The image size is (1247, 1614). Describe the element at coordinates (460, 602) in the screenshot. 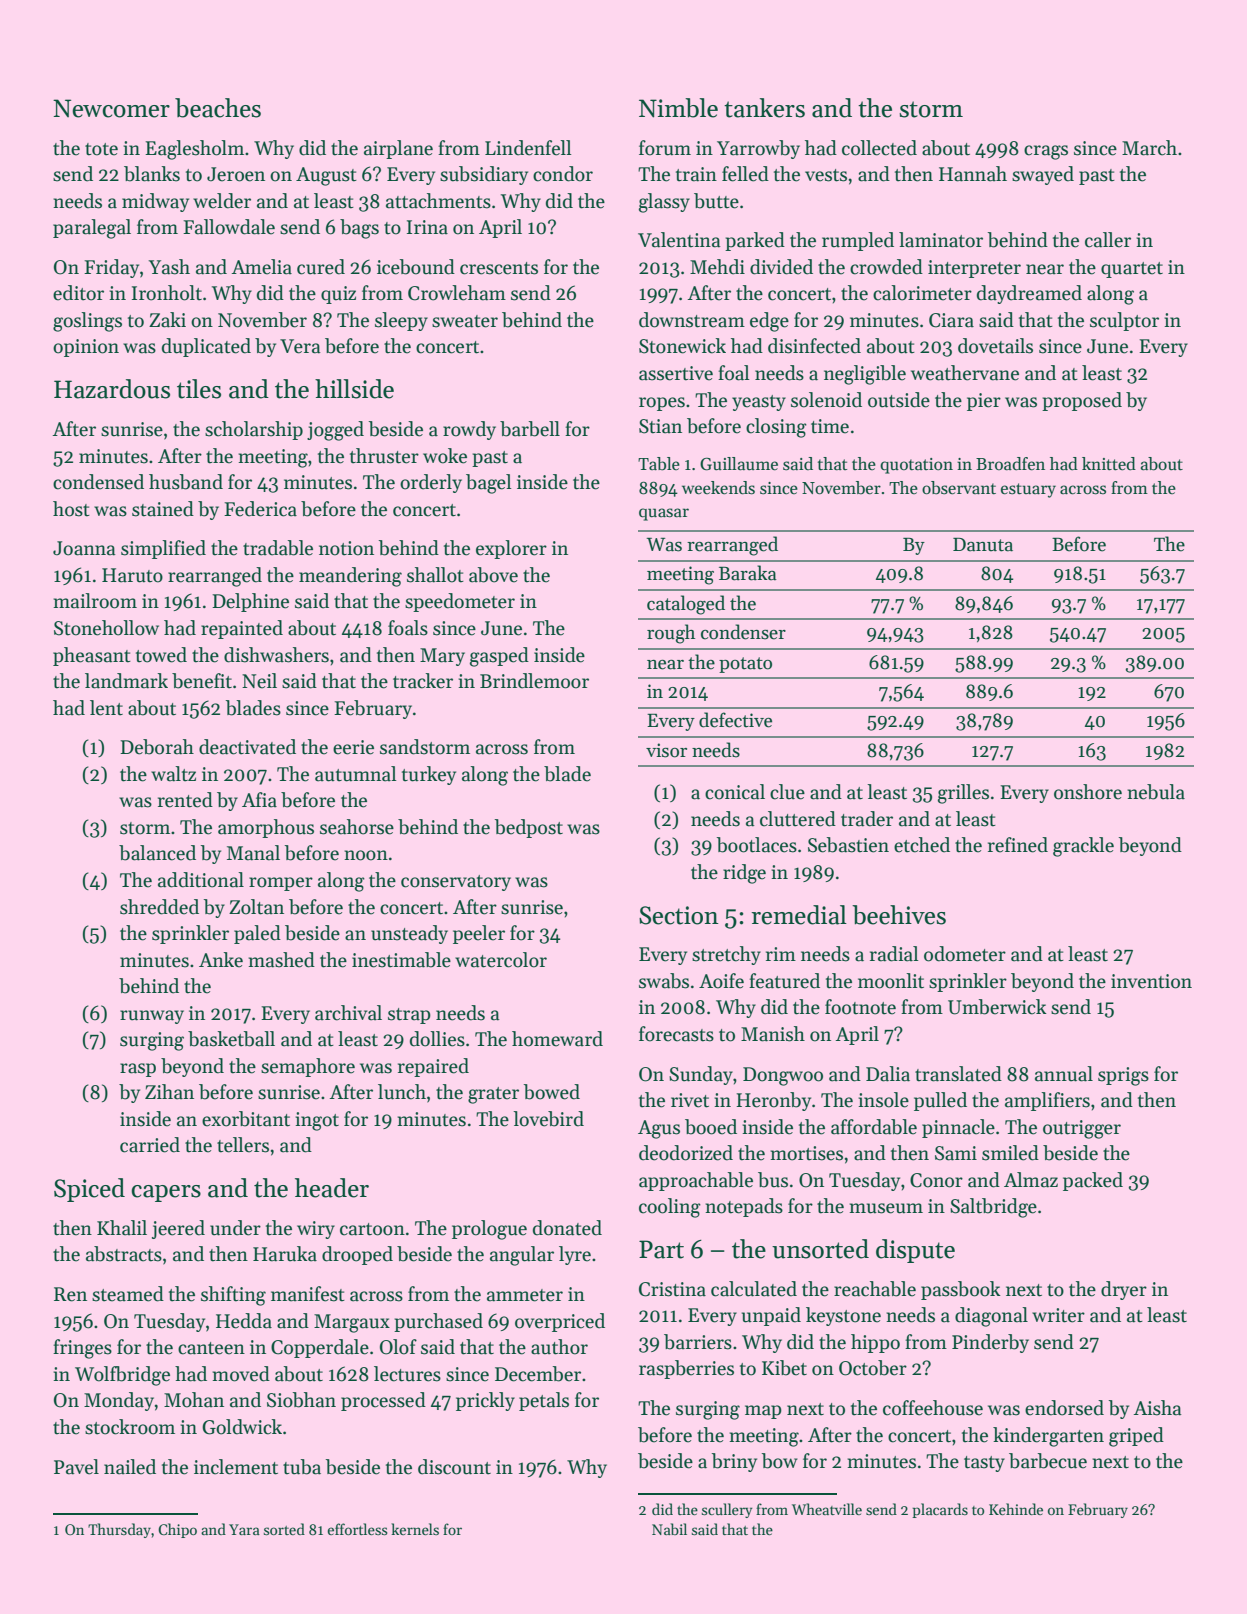

I see `speedometer` at that location.
